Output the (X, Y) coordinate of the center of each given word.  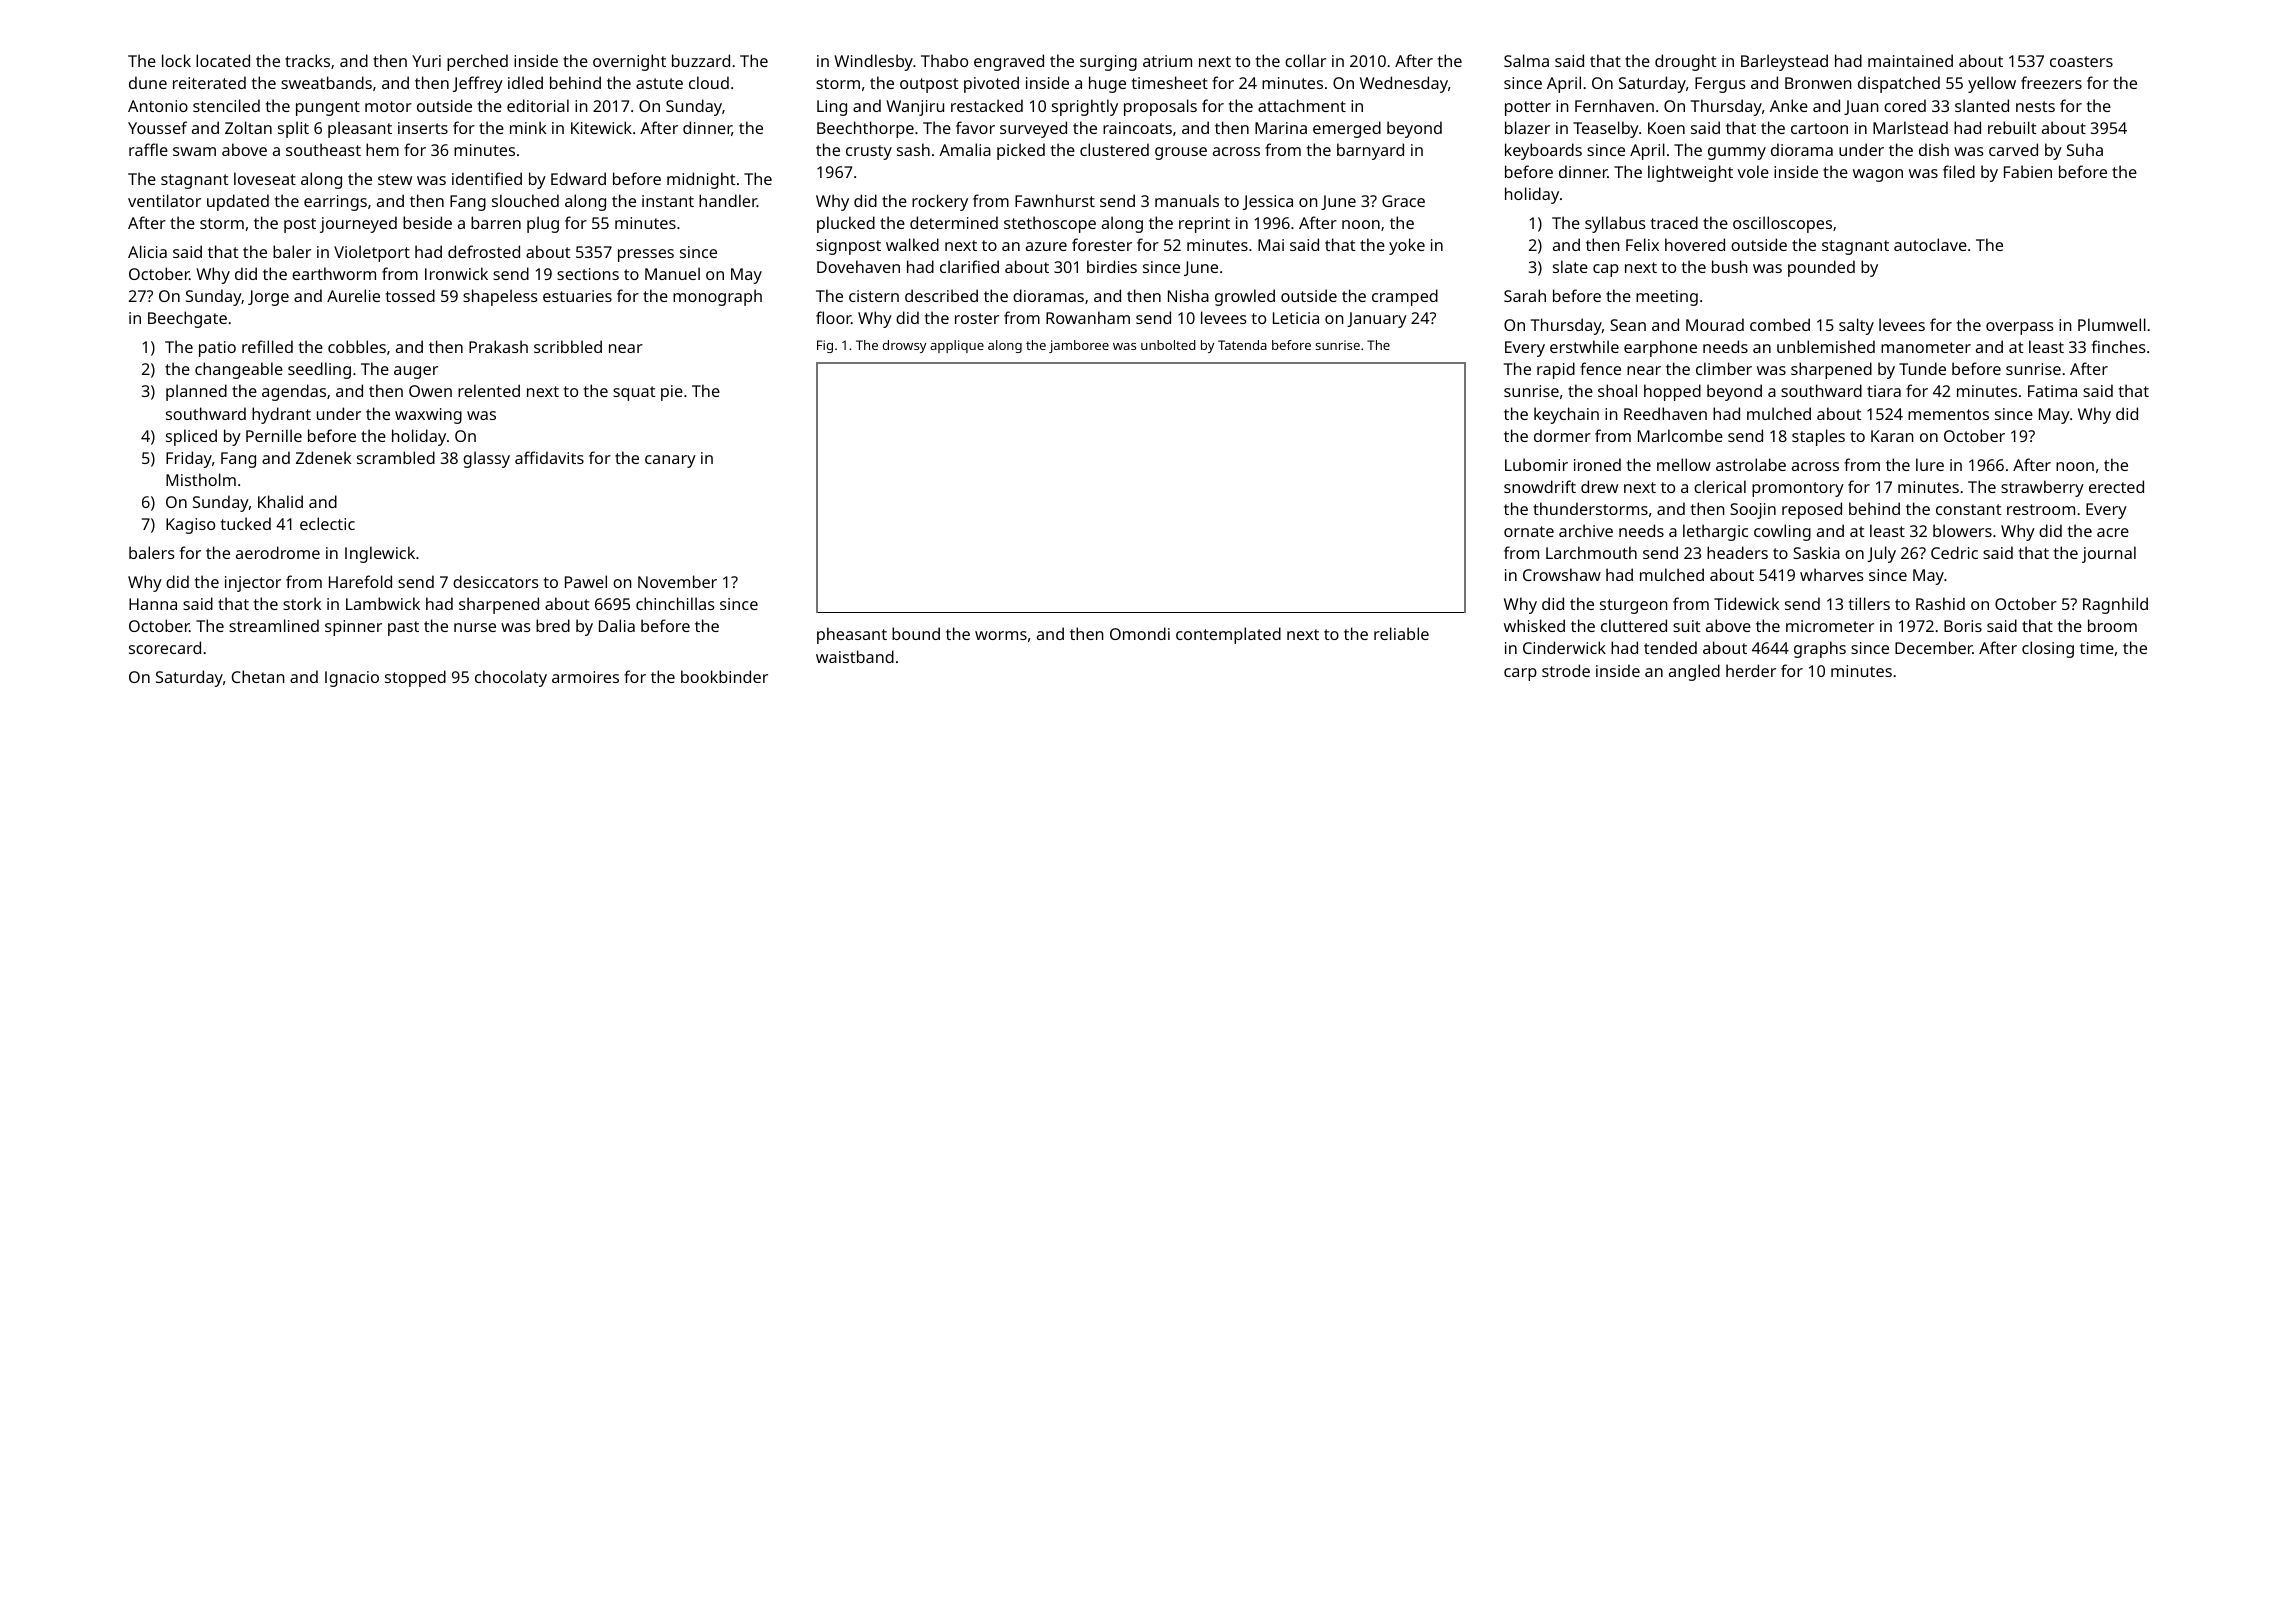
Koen (1666, 128)
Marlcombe (1680, 435)
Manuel (672, 273)
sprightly (1085, 107)
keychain (1566, 415)
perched (477, 62)
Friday (189, 459)
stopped (415, 678)
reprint (1204, 225)
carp (1520, 674)
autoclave (1930, 244)
